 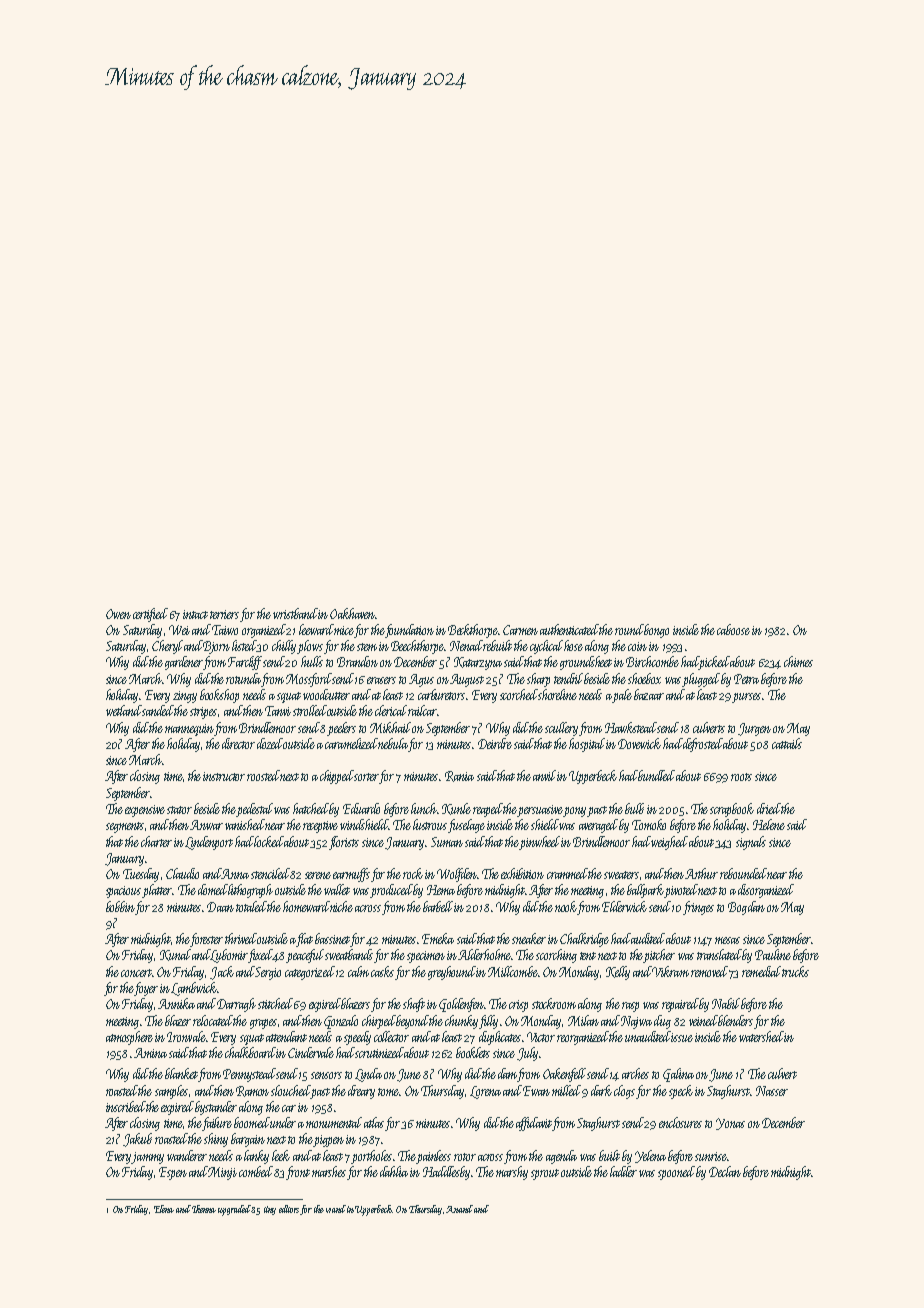 What do you see at coordinates (381, 680) in the screenshot?
I see `erasers` at bounding box center [381, 680].
